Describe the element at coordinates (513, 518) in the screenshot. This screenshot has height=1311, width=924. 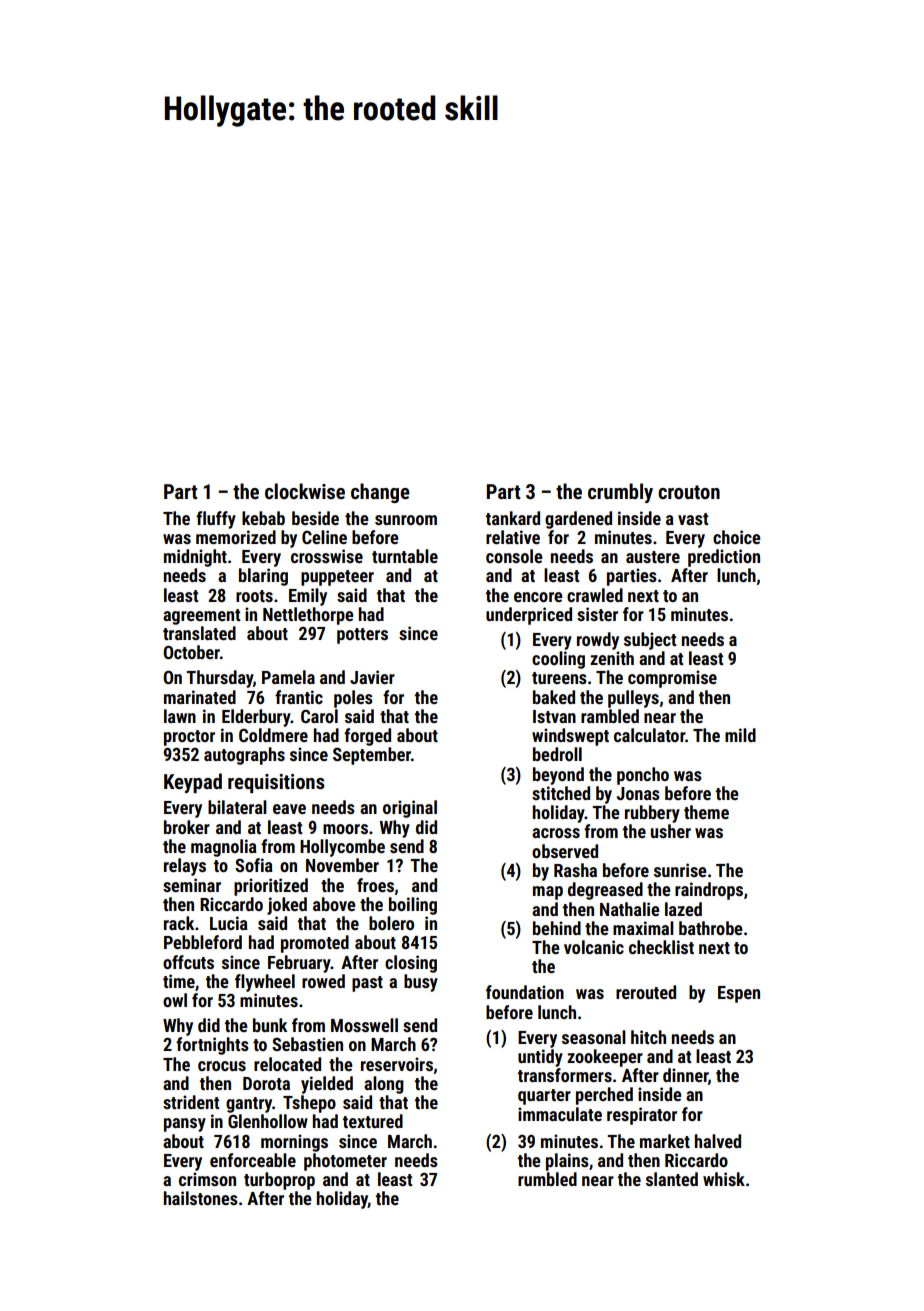
I see `tankard` at that location.
